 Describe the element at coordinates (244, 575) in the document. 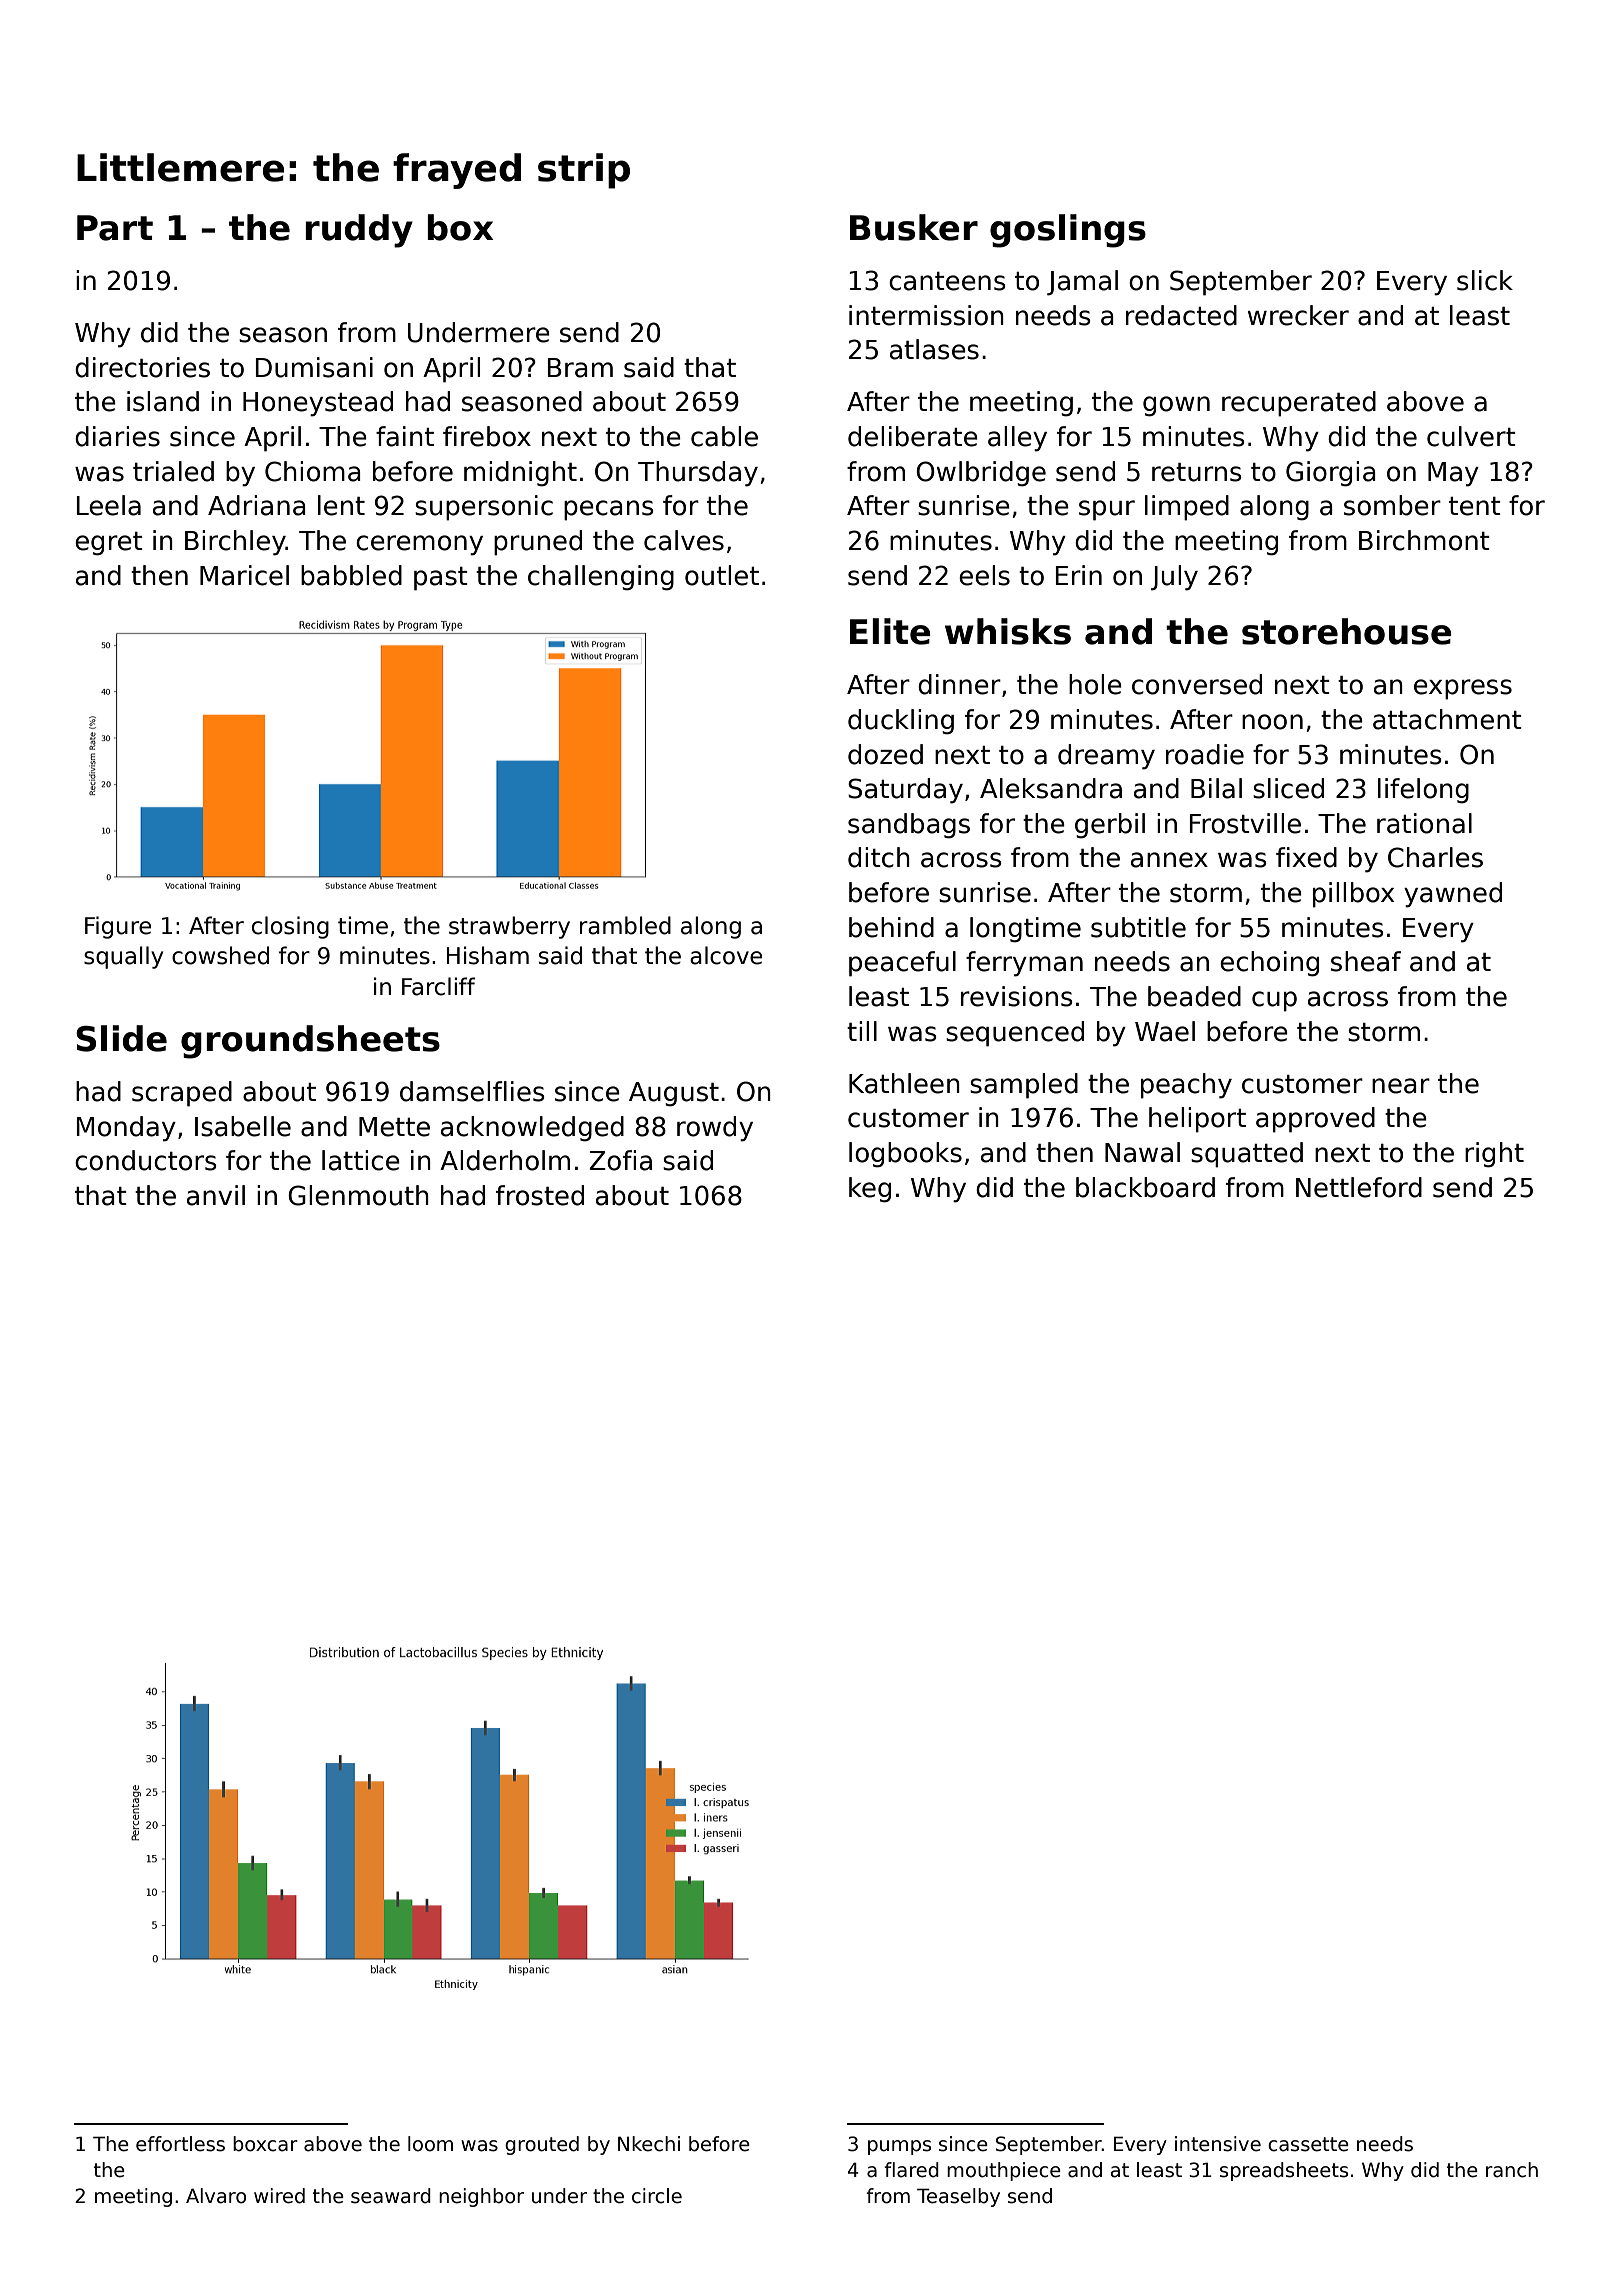

I see `Maricel` at that location.
